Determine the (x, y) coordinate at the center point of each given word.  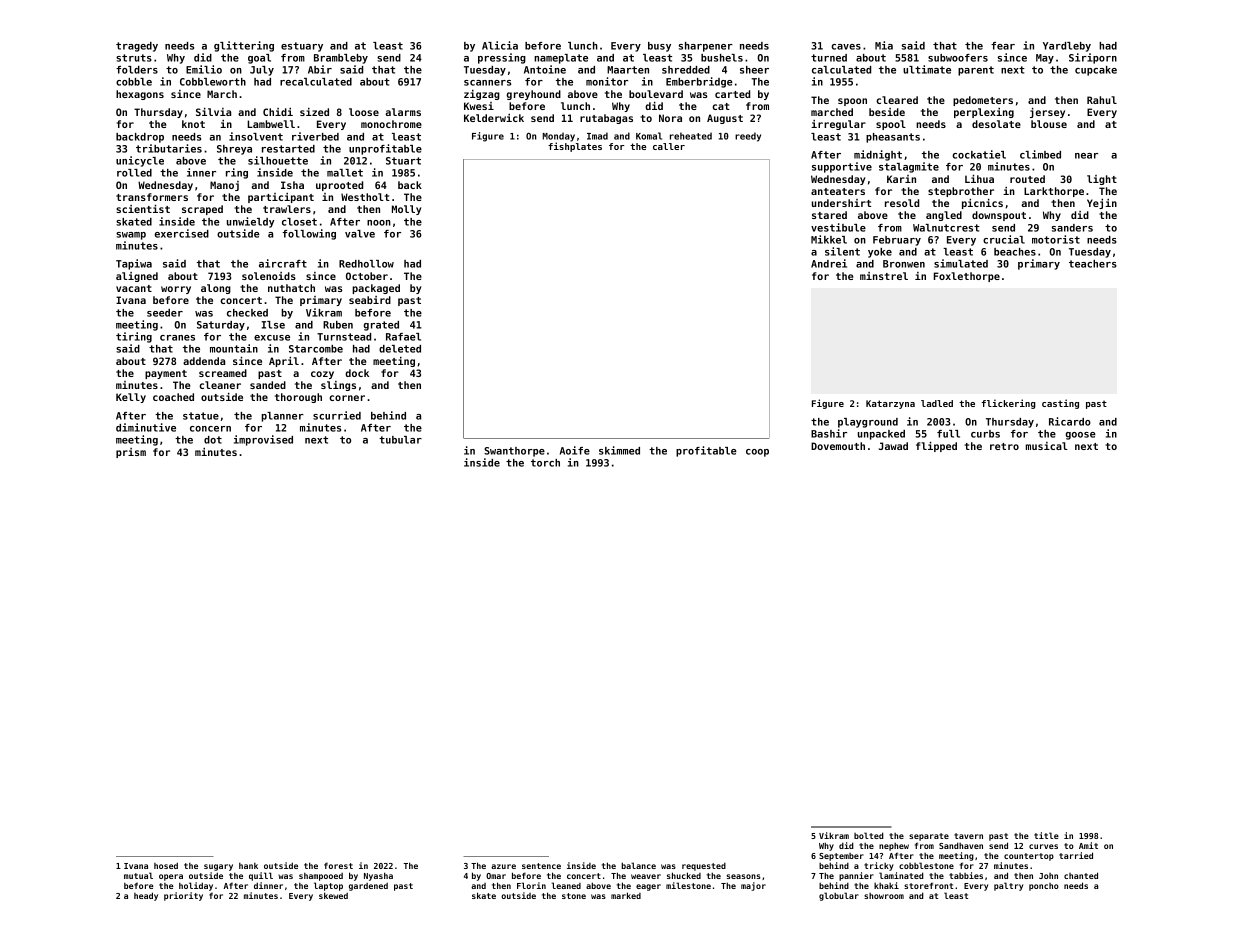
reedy (748, 137)
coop (757, 453)
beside (887, 112)
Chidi (278, 112)
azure (503, 866)
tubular (400, 440)
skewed (333, 895)
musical (1047, 446)
